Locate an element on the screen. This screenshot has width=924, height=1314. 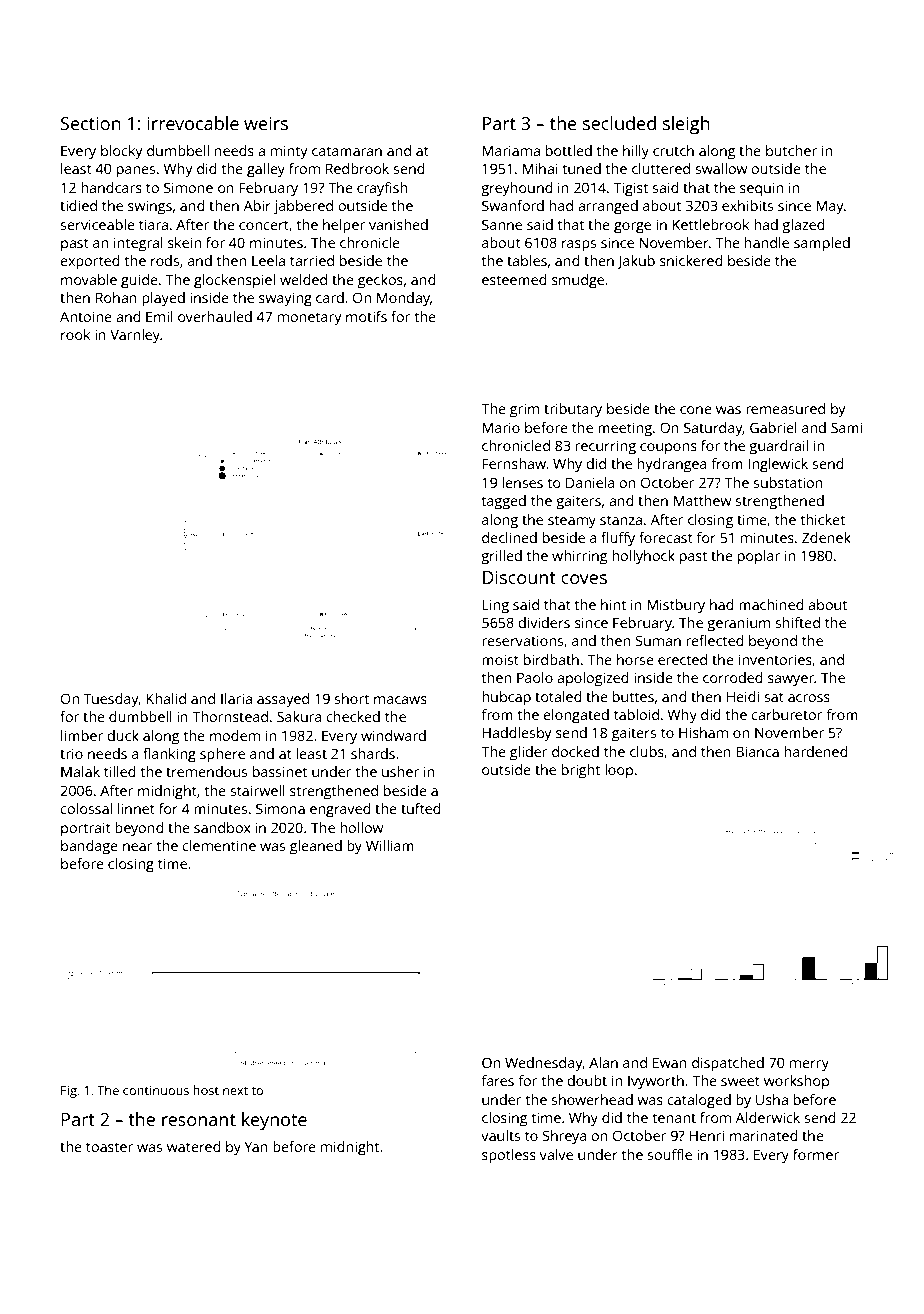
motifs is located at coordinates (366, 316).
